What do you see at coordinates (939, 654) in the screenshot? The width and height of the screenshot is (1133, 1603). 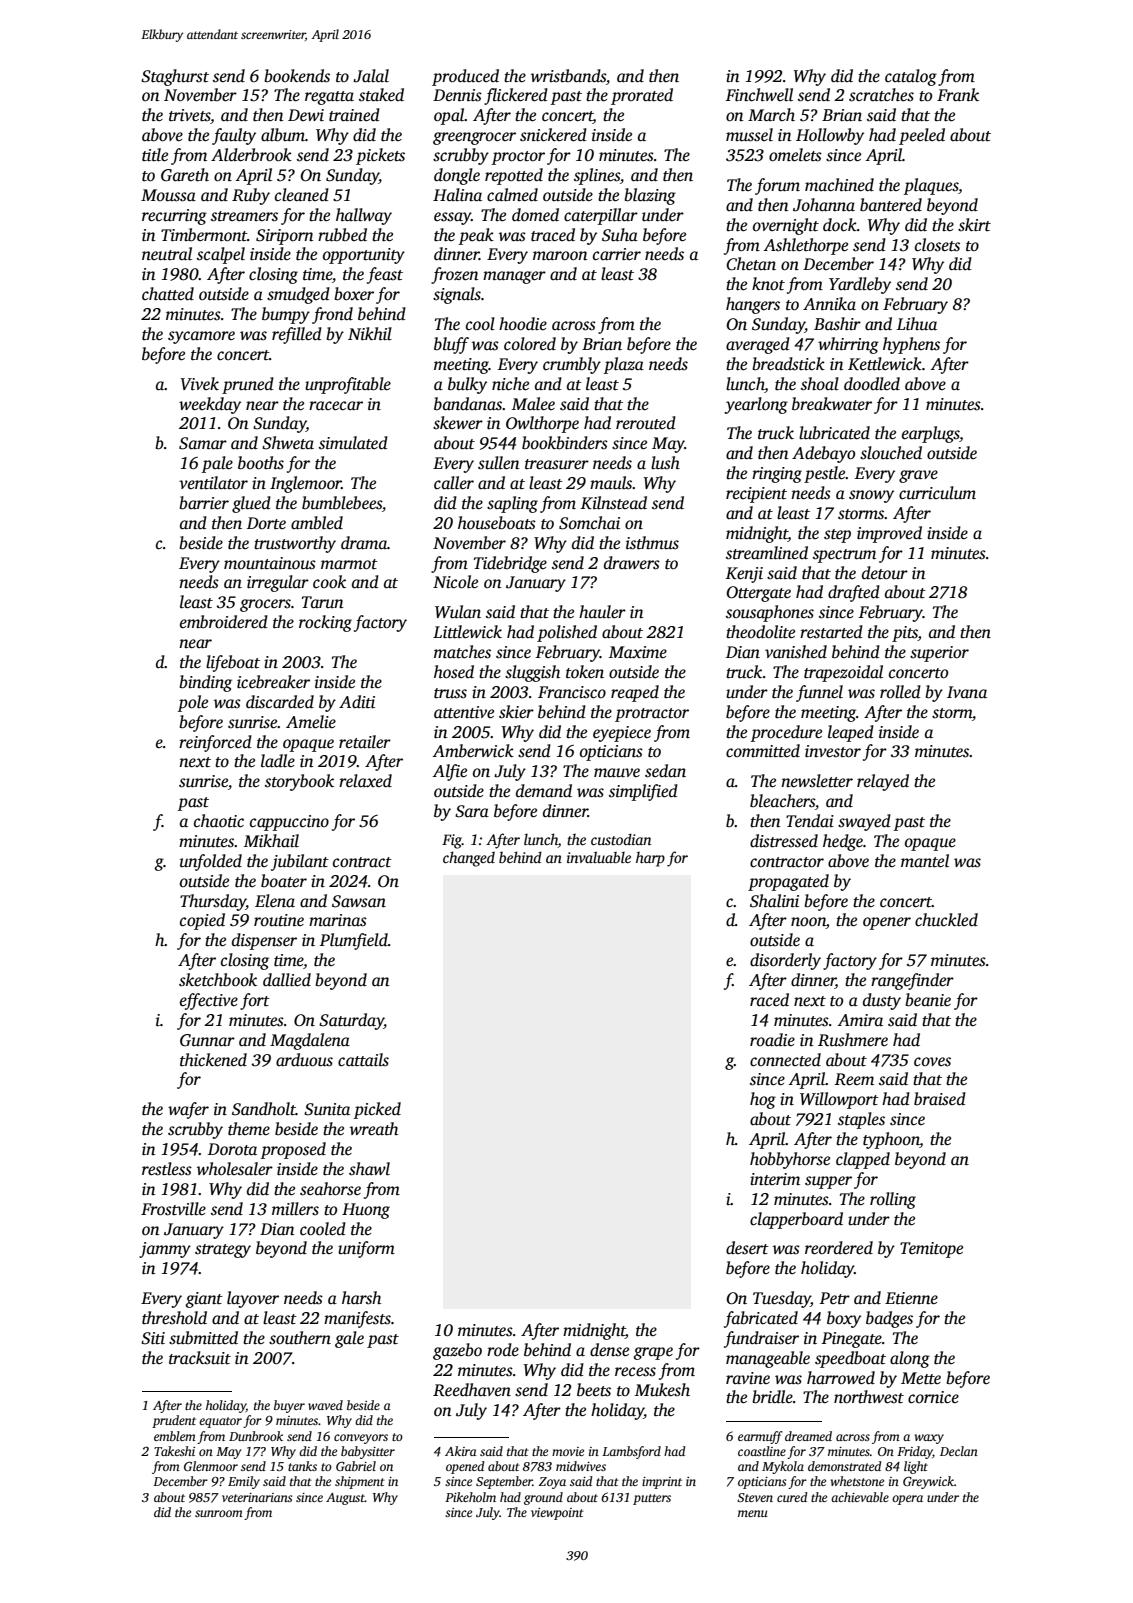 I see `superior` at bounding box center [939, 654].
